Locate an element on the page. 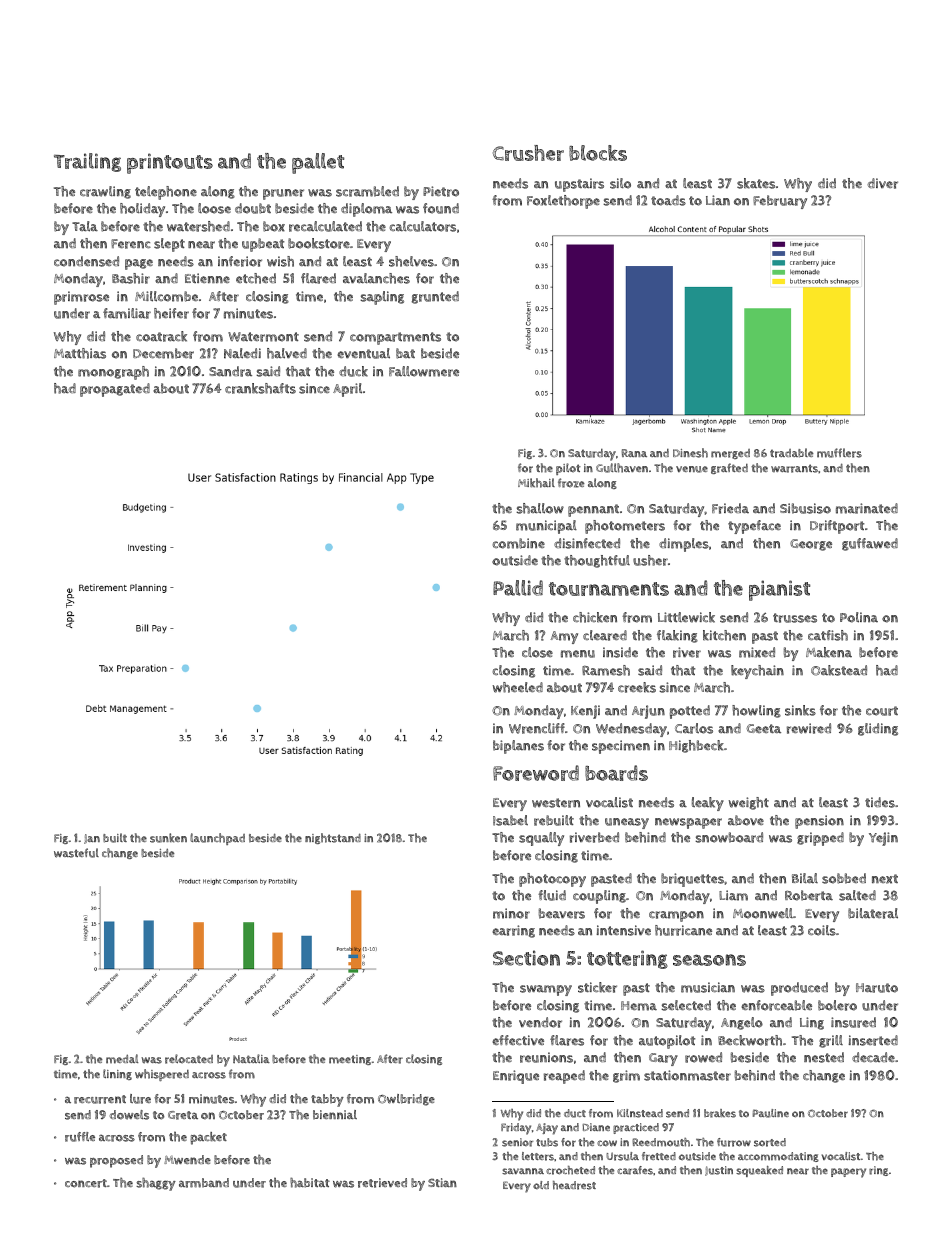  Matthias is located at coordinates (80, 353).
